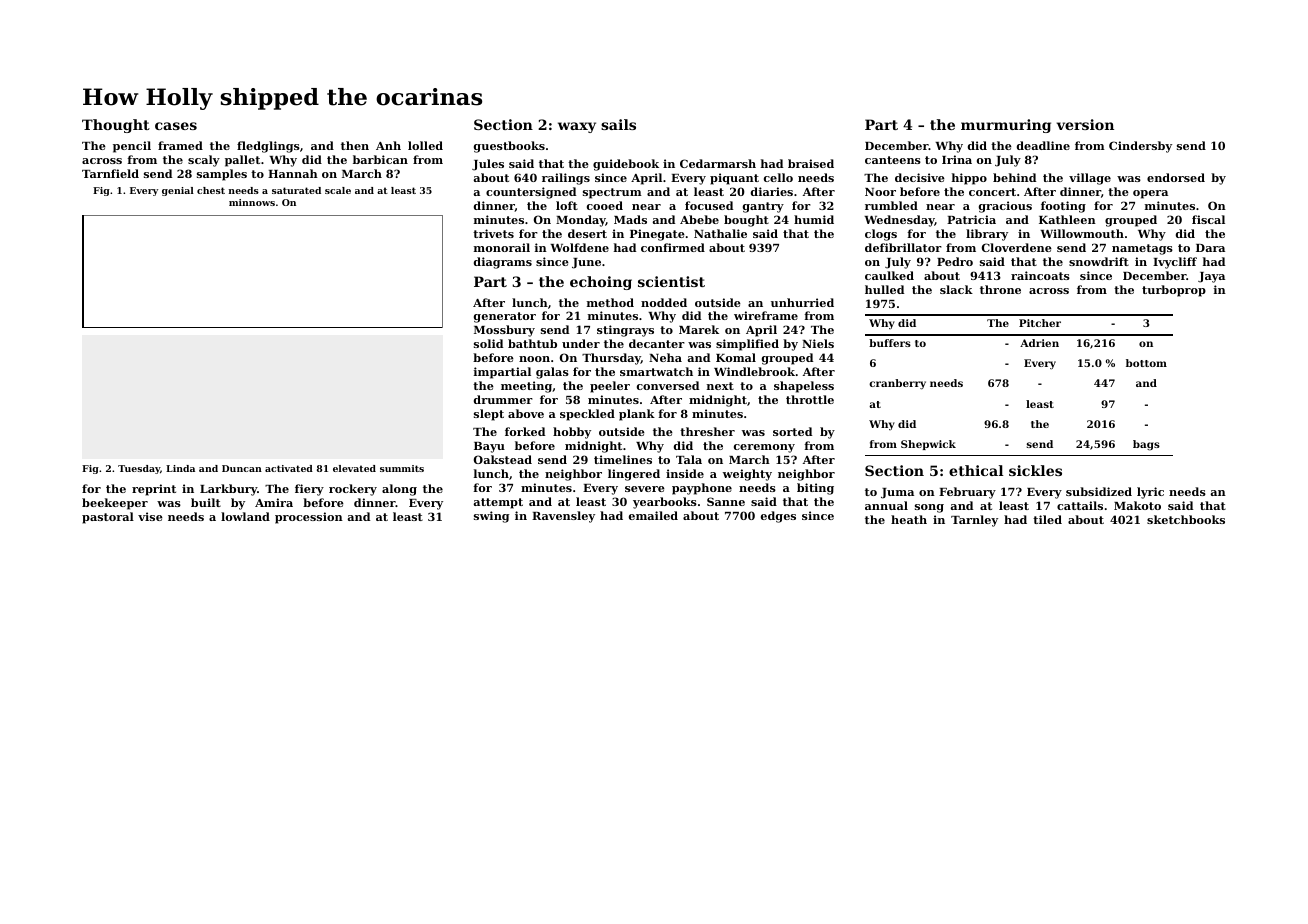 The width and height of the image is (1308, 924). Describe the element at coordinates (206, 502) in the image. I see `built` at that location.
